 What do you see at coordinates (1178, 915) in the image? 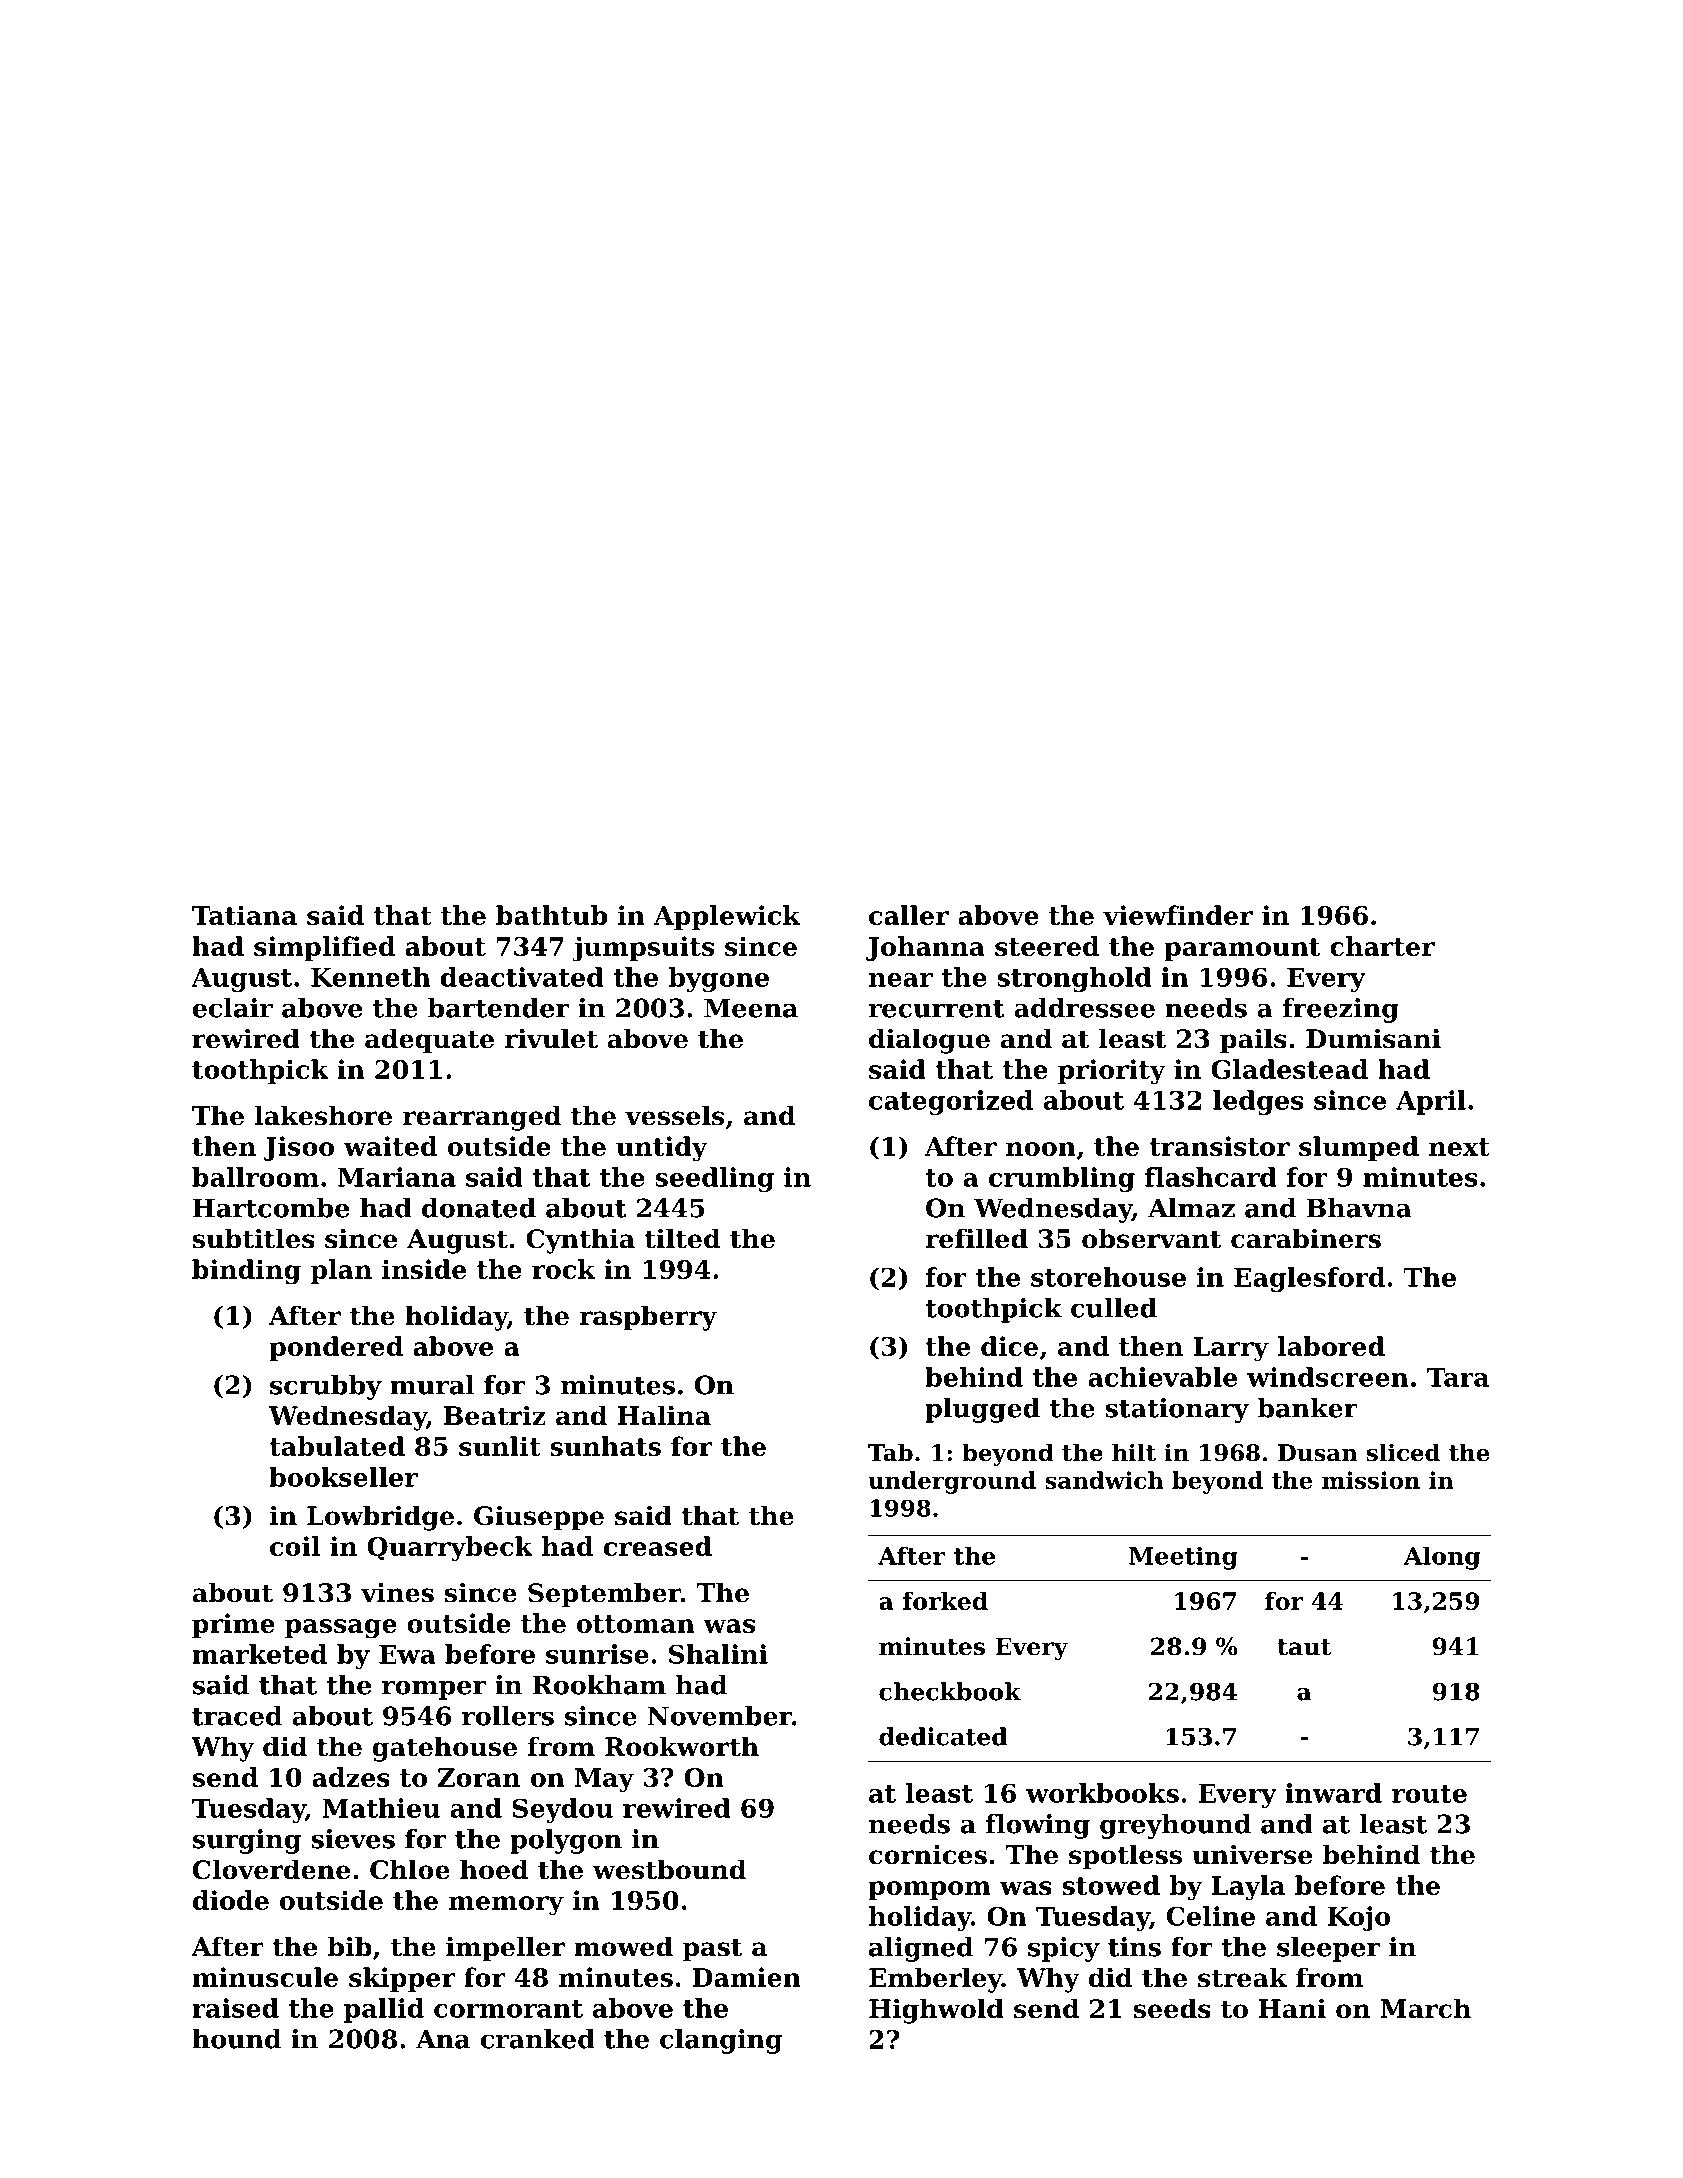
I see `viewfinder` at bounding box center [1178, 915].
